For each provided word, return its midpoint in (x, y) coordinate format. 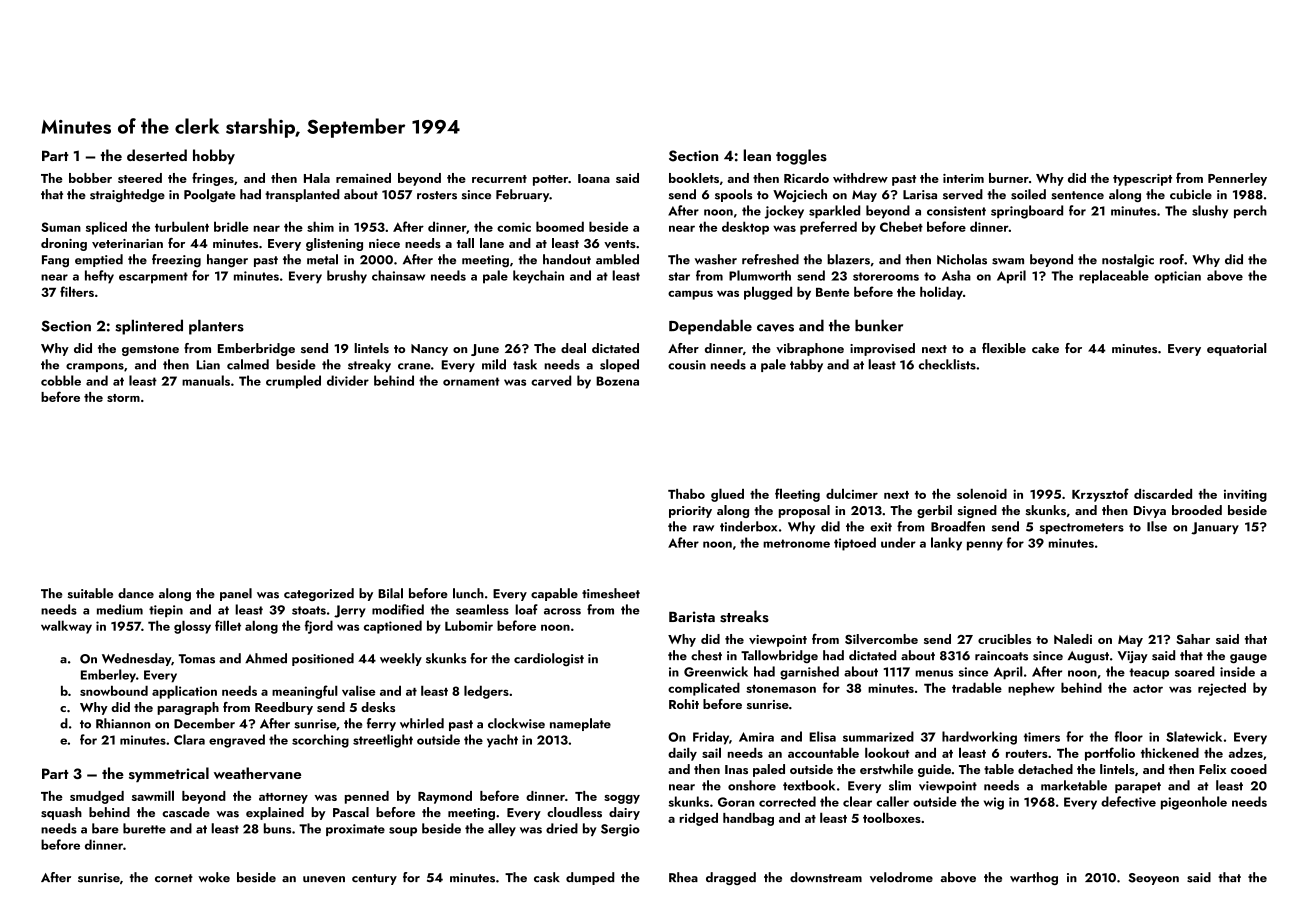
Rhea (683, 877)
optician (1177, 277)
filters (77, 291)
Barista (692, 617)
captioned (393, 627)
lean (757, 155)
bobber (90, 178)
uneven (324, 879)
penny (985, 546)
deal (573, 348)
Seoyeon (1153, 879)
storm (123, 398)
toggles (801, 157)
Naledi (1073, 639)
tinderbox (748, 526)
